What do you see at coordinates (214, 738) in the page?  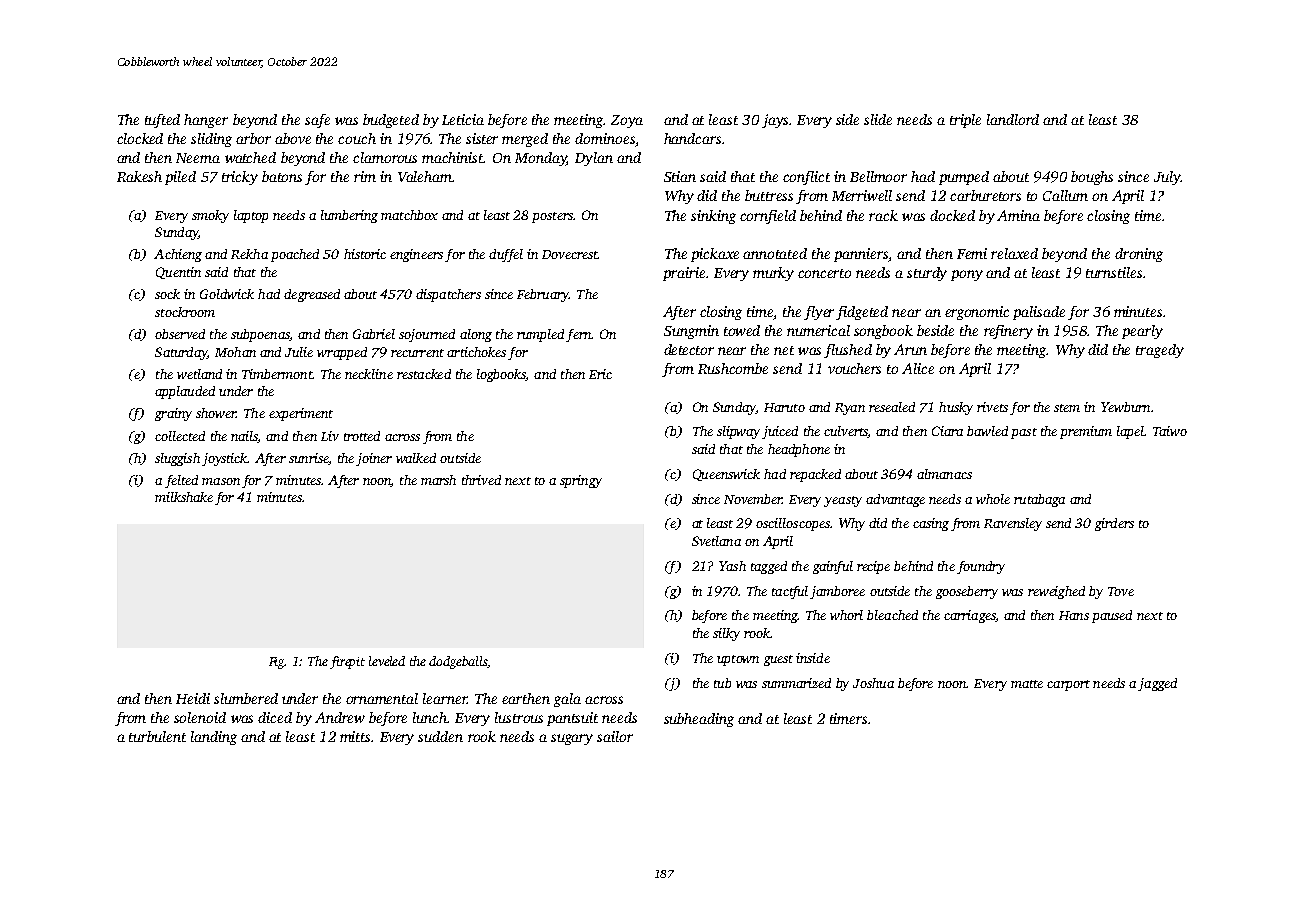 I see `landing` at bounding box center [214, 738].
